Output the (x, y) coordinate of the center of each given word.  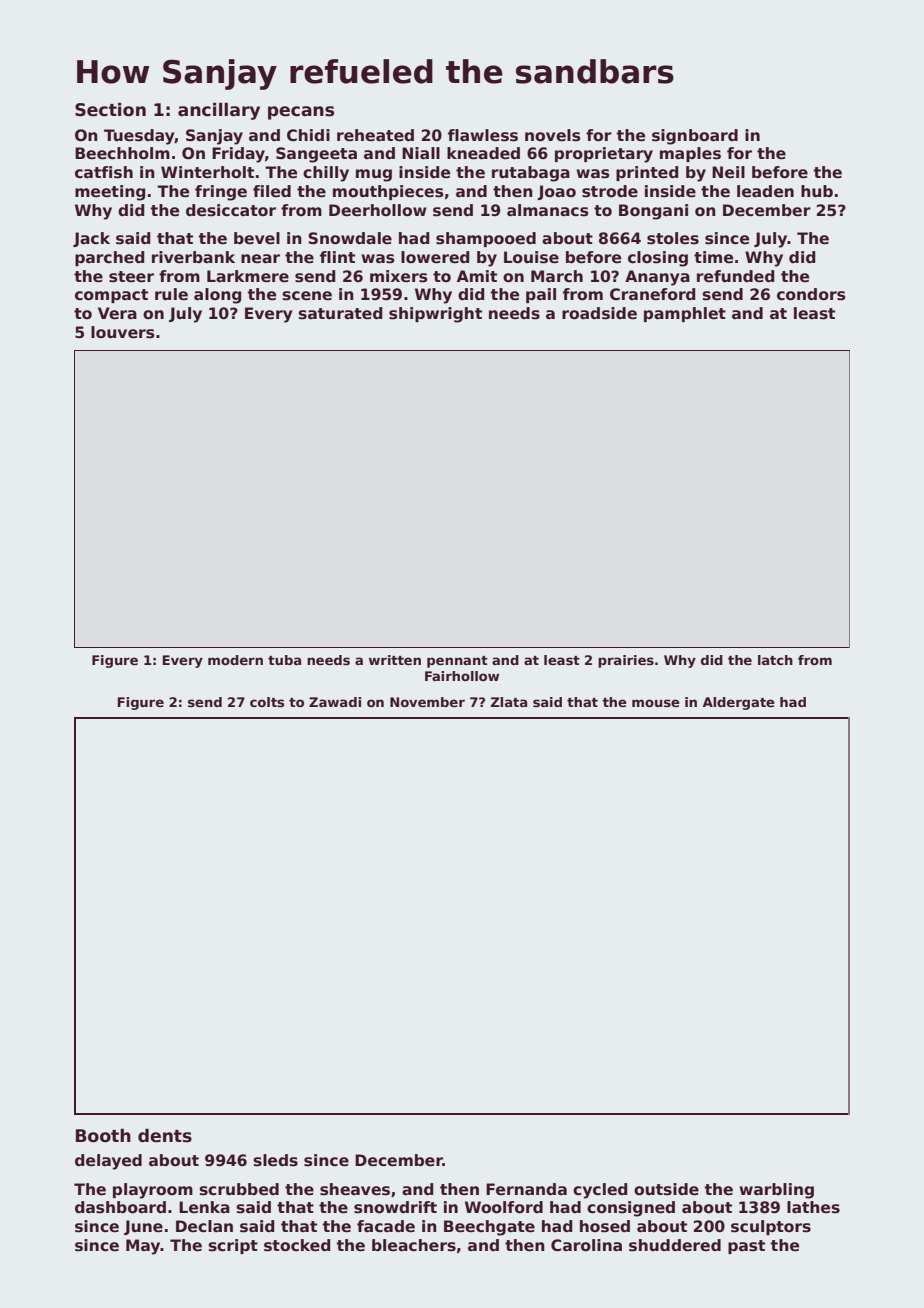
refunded (736, 276)
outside (666, 1189)
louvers (123, 332)
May (143, 1247)
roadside (599, 313)
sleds (275, 1160)
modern (235, 660)
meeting (110, 193)
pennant (457, 662)
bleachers (414, 1245)
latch (775, 660)
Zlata (509, 702)
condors (811, 294)
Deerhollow (378, 210)
